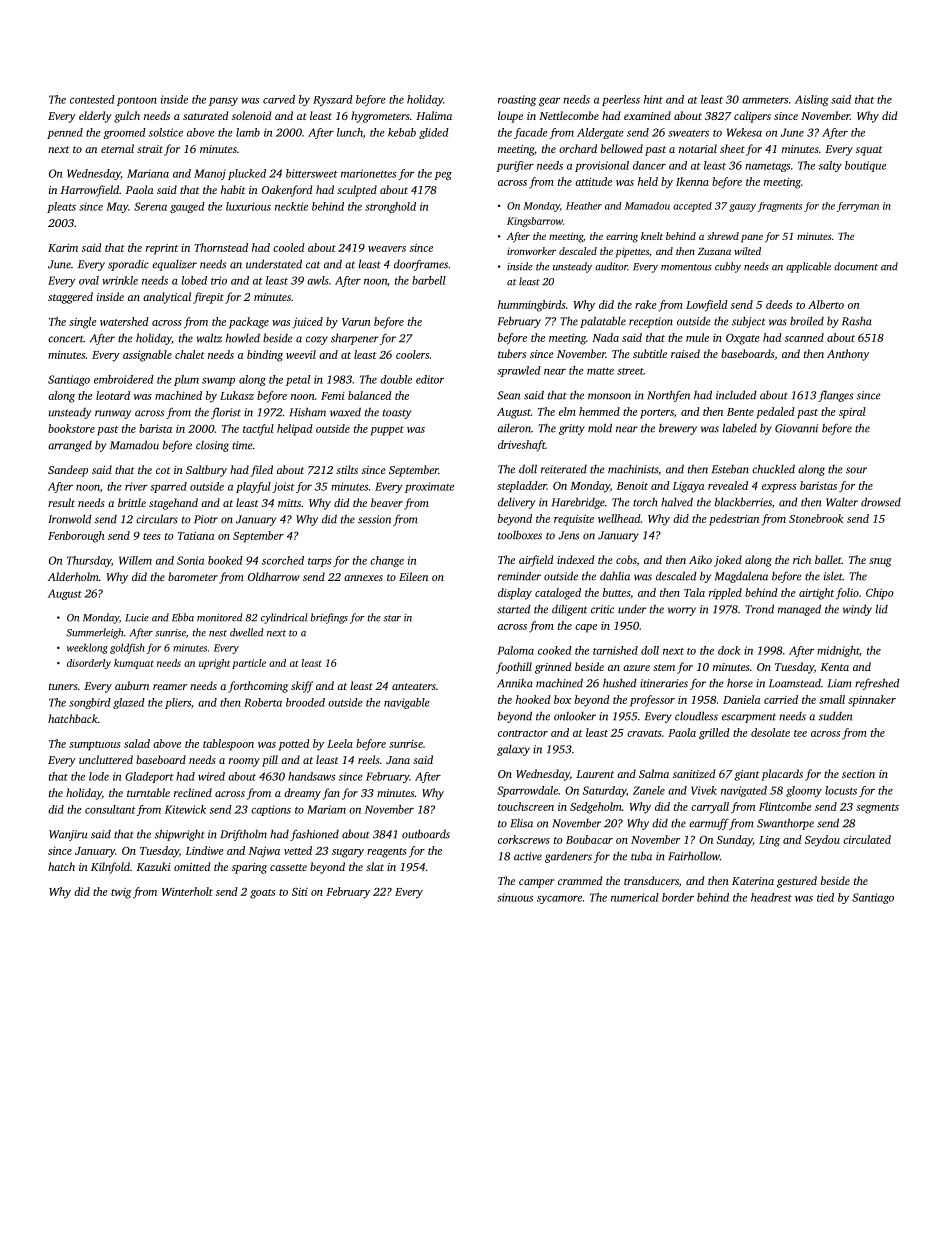 Image resolution: width=952 pixels, height=1233 pixels. Describe the element at coordinates (136, 486) in the image. I see `river` at that location.
